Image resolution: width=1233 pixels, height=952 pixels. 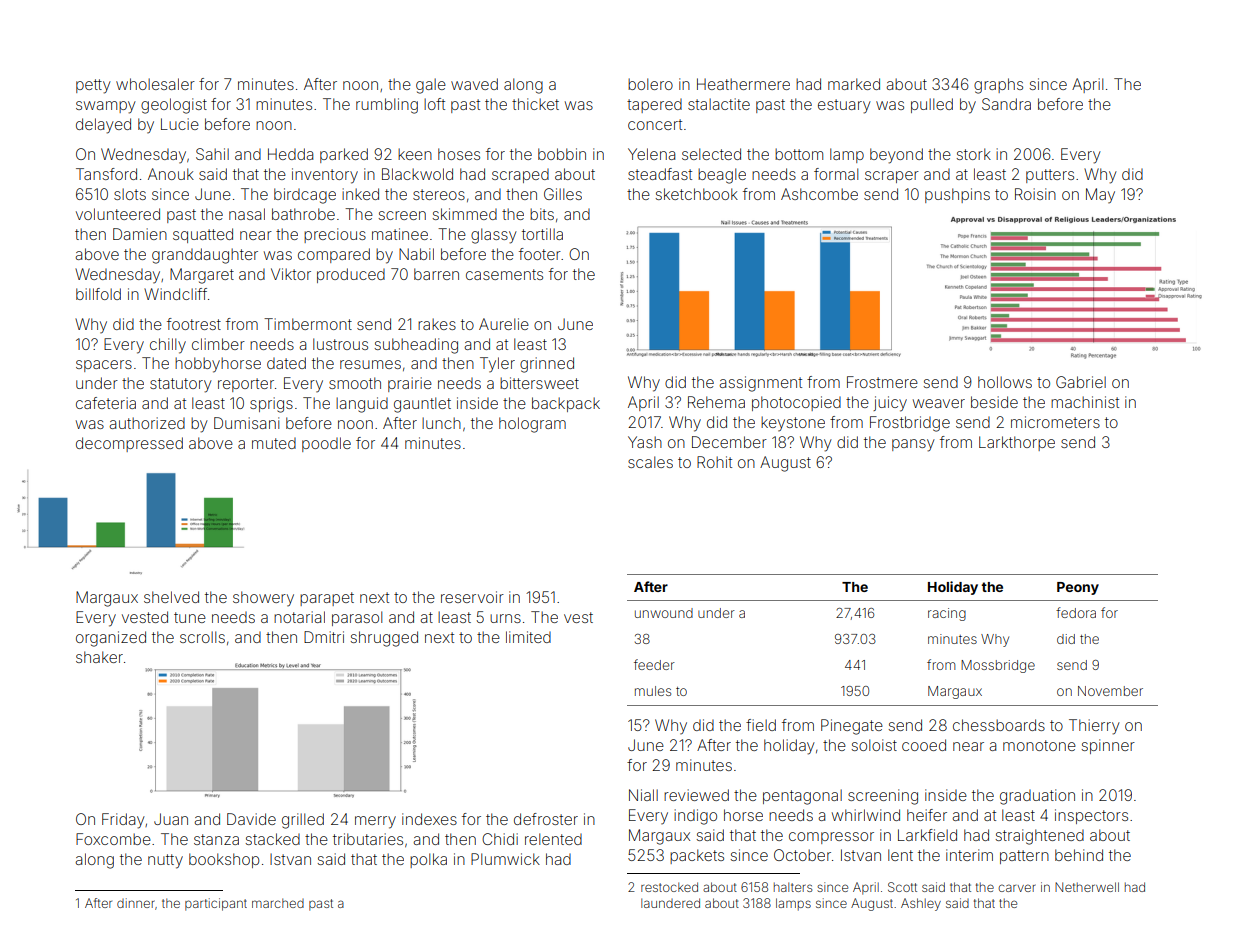 What do you see at coordinates (416, 254) in the image?
I see `Nabil` at bounding box center [416, 254].
